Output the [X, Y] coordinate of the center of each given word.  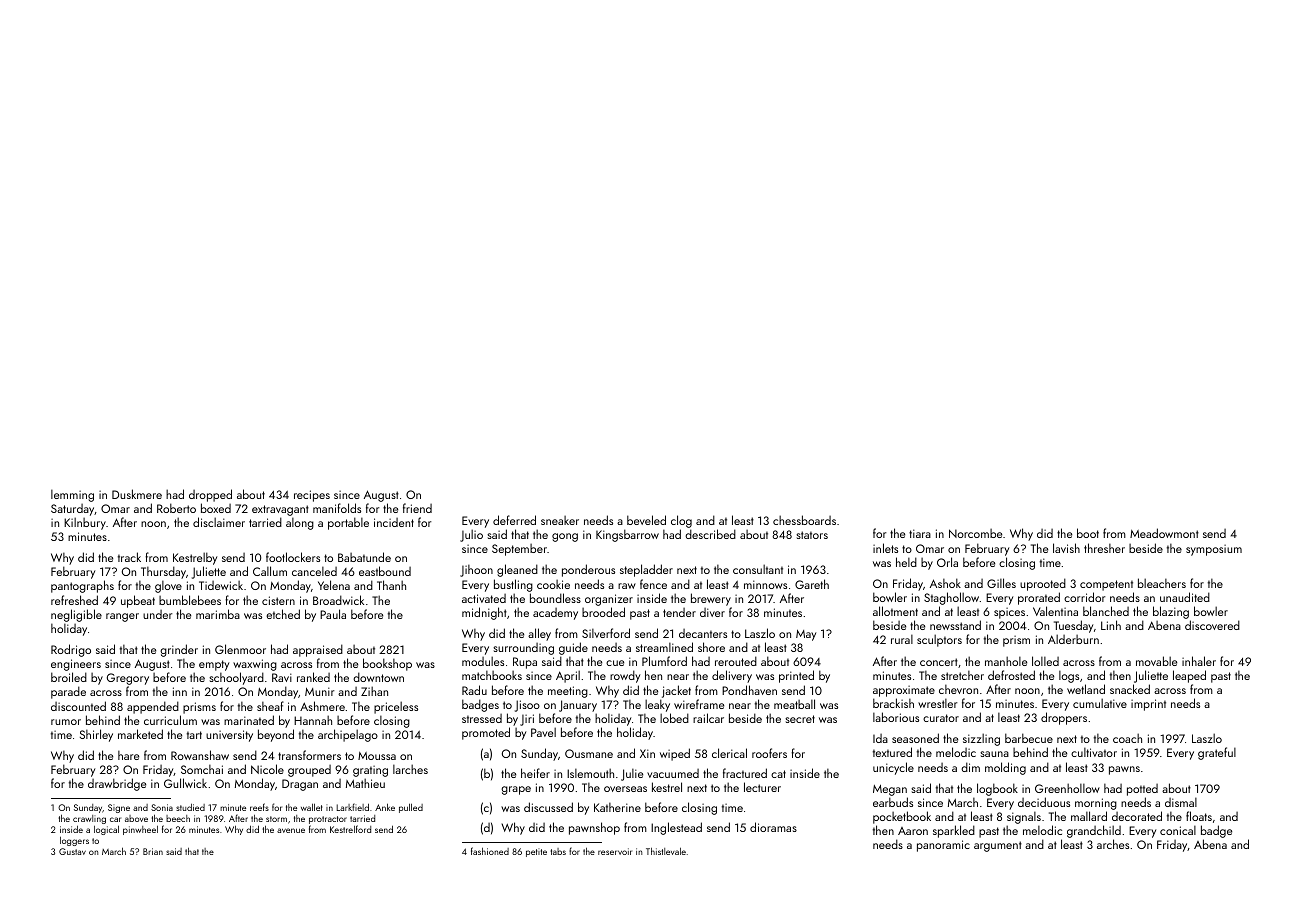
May [806, 635]
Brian [153, 851]
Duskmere [137, 494]
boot [1088, 533]
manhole [1006, 661]
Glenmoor [240, 649]
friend [417, 508]
